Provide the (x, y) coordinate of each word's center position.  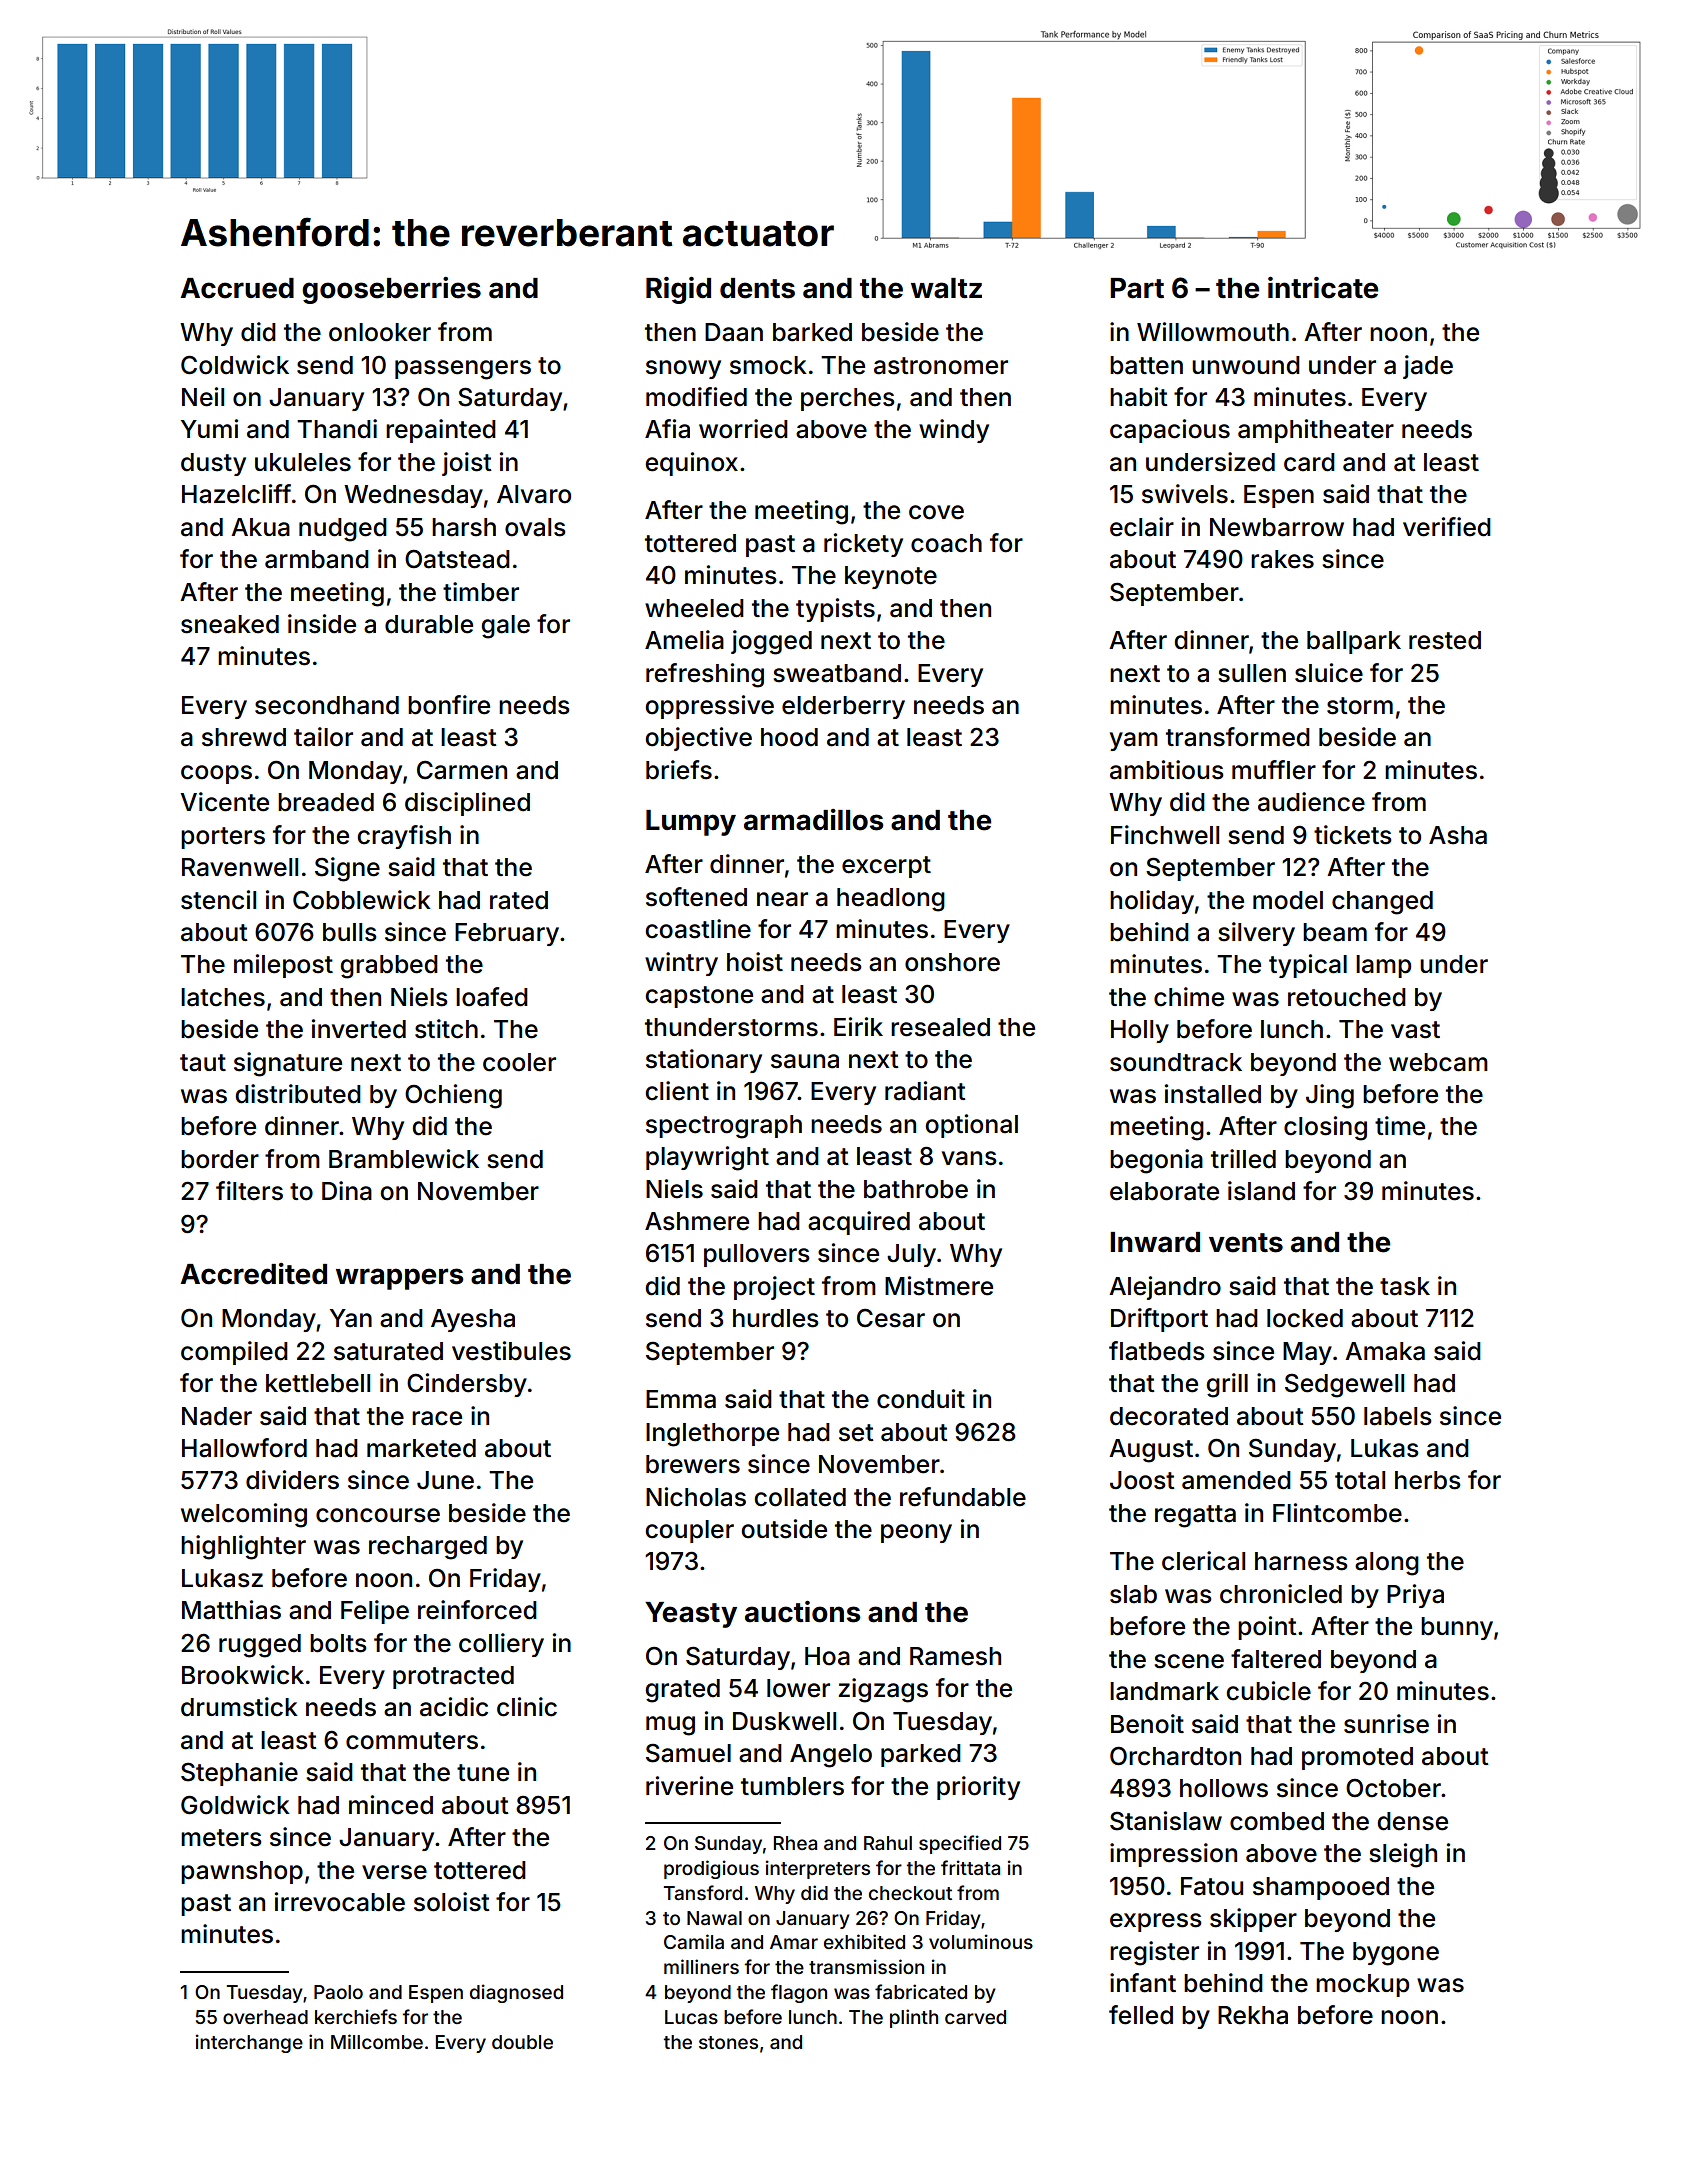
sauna (805, 1061)
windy (954, 431)
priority (978, 1788)
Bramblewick (404, 1159)
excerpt (886, 867)
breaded (326, 802)
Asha (1458, 835)
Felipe (375, 1612)
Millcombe (377, 2041)
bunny (1457, 1628)
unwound (1246, 365)
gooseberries (391, 290)
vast (1415, 1030)
